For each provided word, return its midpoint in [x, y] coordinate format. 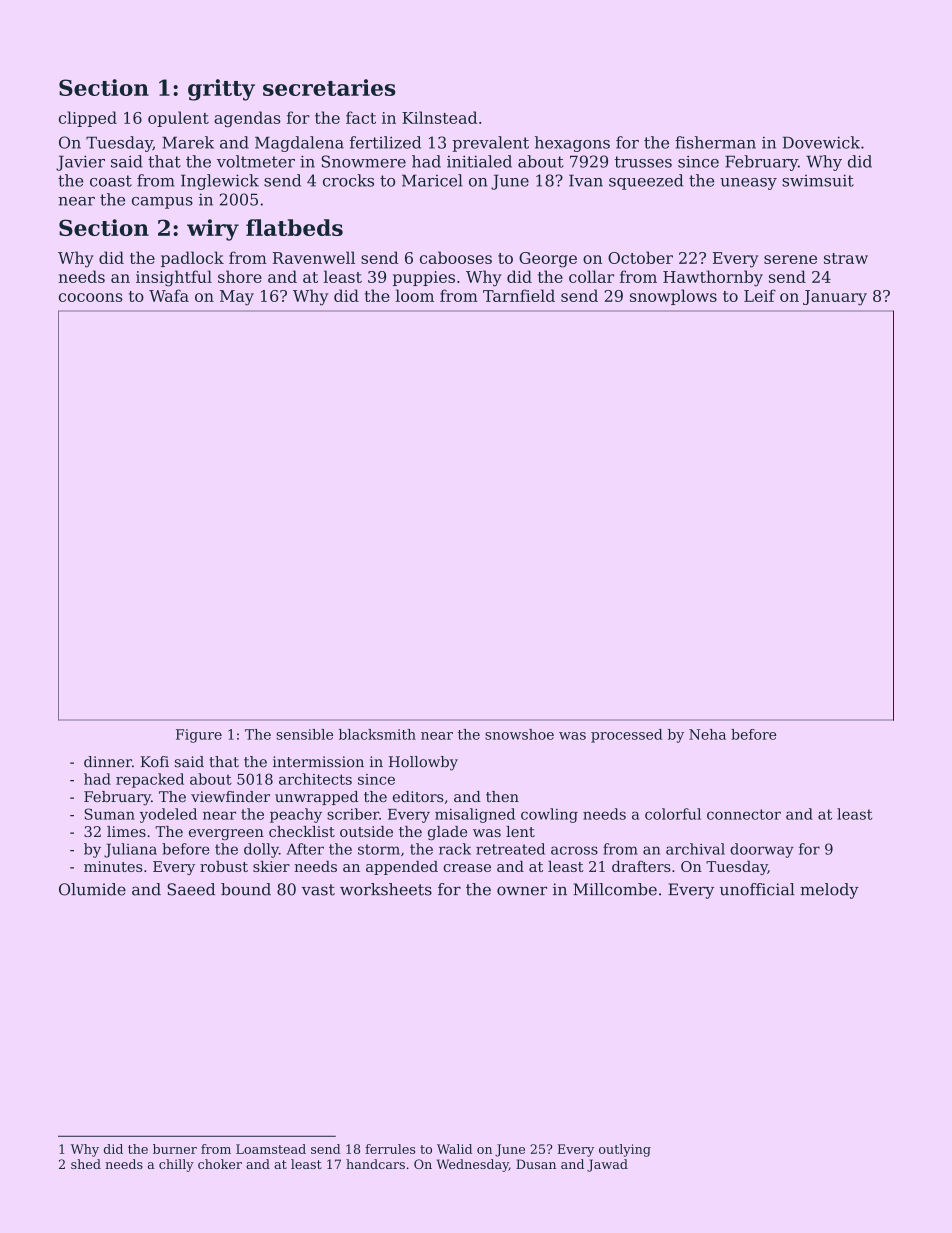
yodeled [168, 815]
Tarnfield [519, 295]
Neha [707, 734]
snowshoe [519, 734]
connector [744, 814]
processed [626, 736]
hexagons [572, 144]
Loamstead [271, 1149]
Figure [199, 736]
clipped [88, 119]
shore [240, 276]
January [835, 298]
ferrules [390, 1149]
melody [829, 891]
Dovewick [821, 142]
